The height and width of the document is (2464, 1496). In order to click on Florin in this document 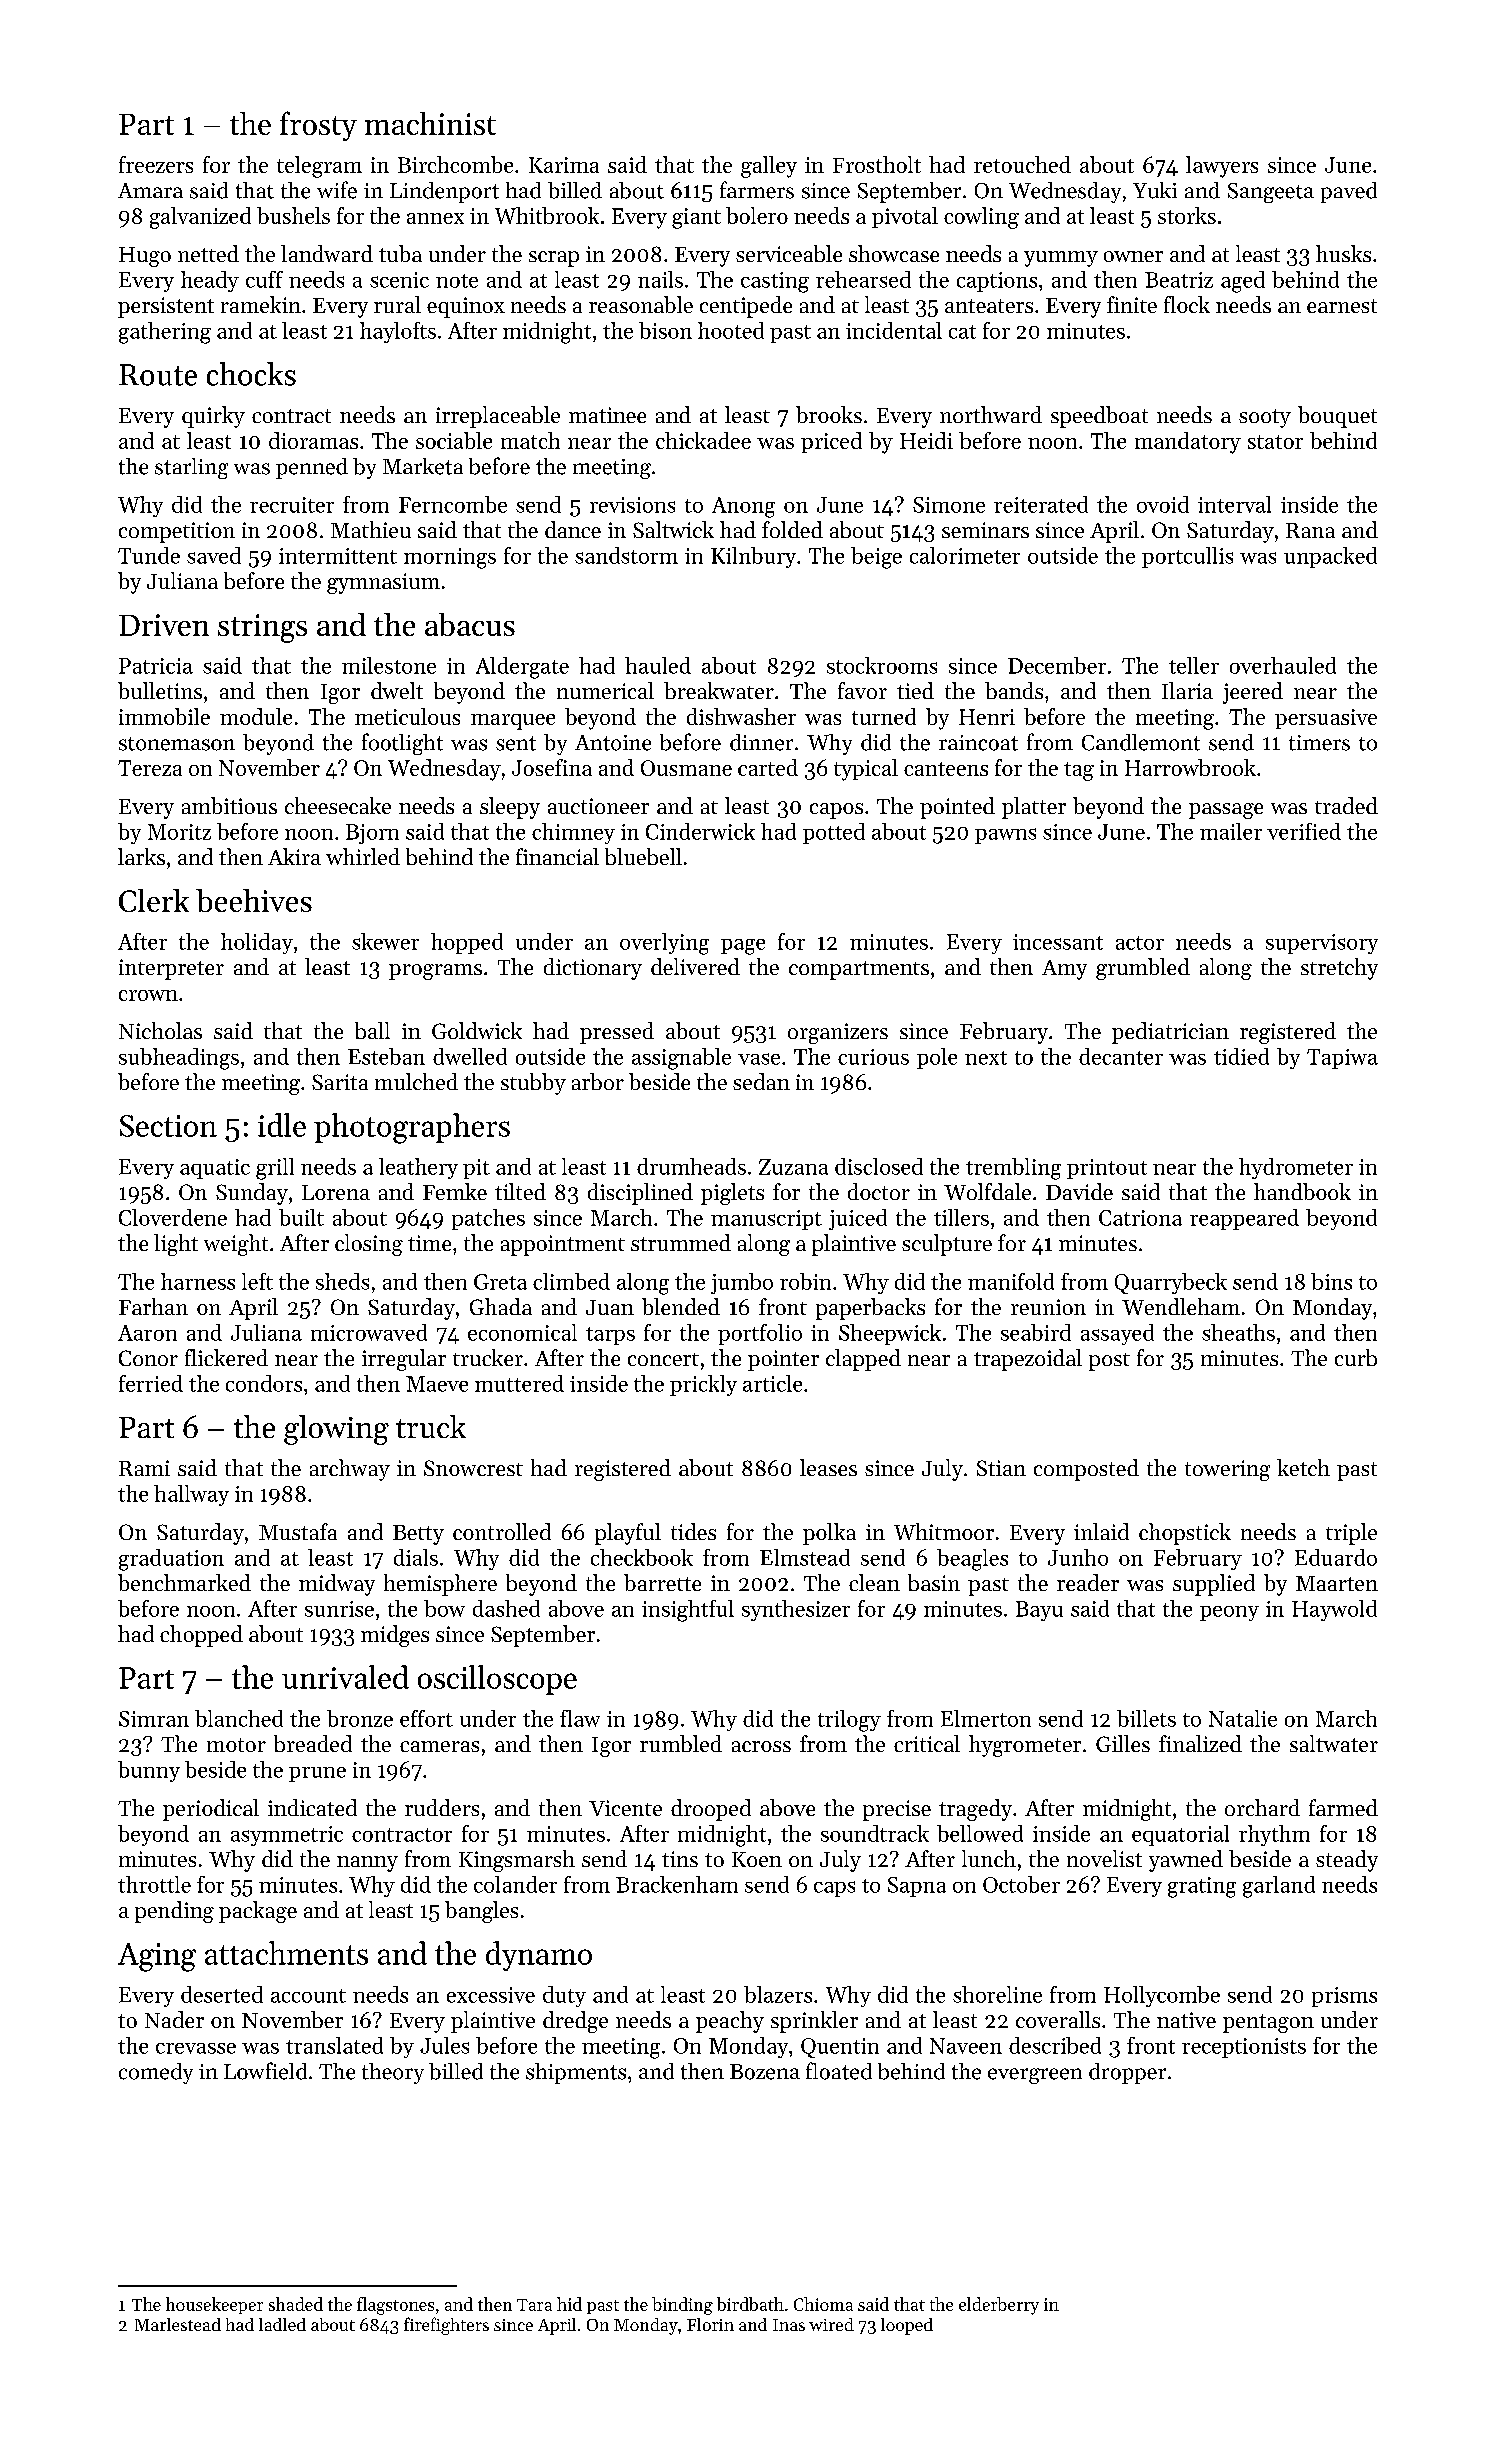, I will do `click(710, 2324)`.
